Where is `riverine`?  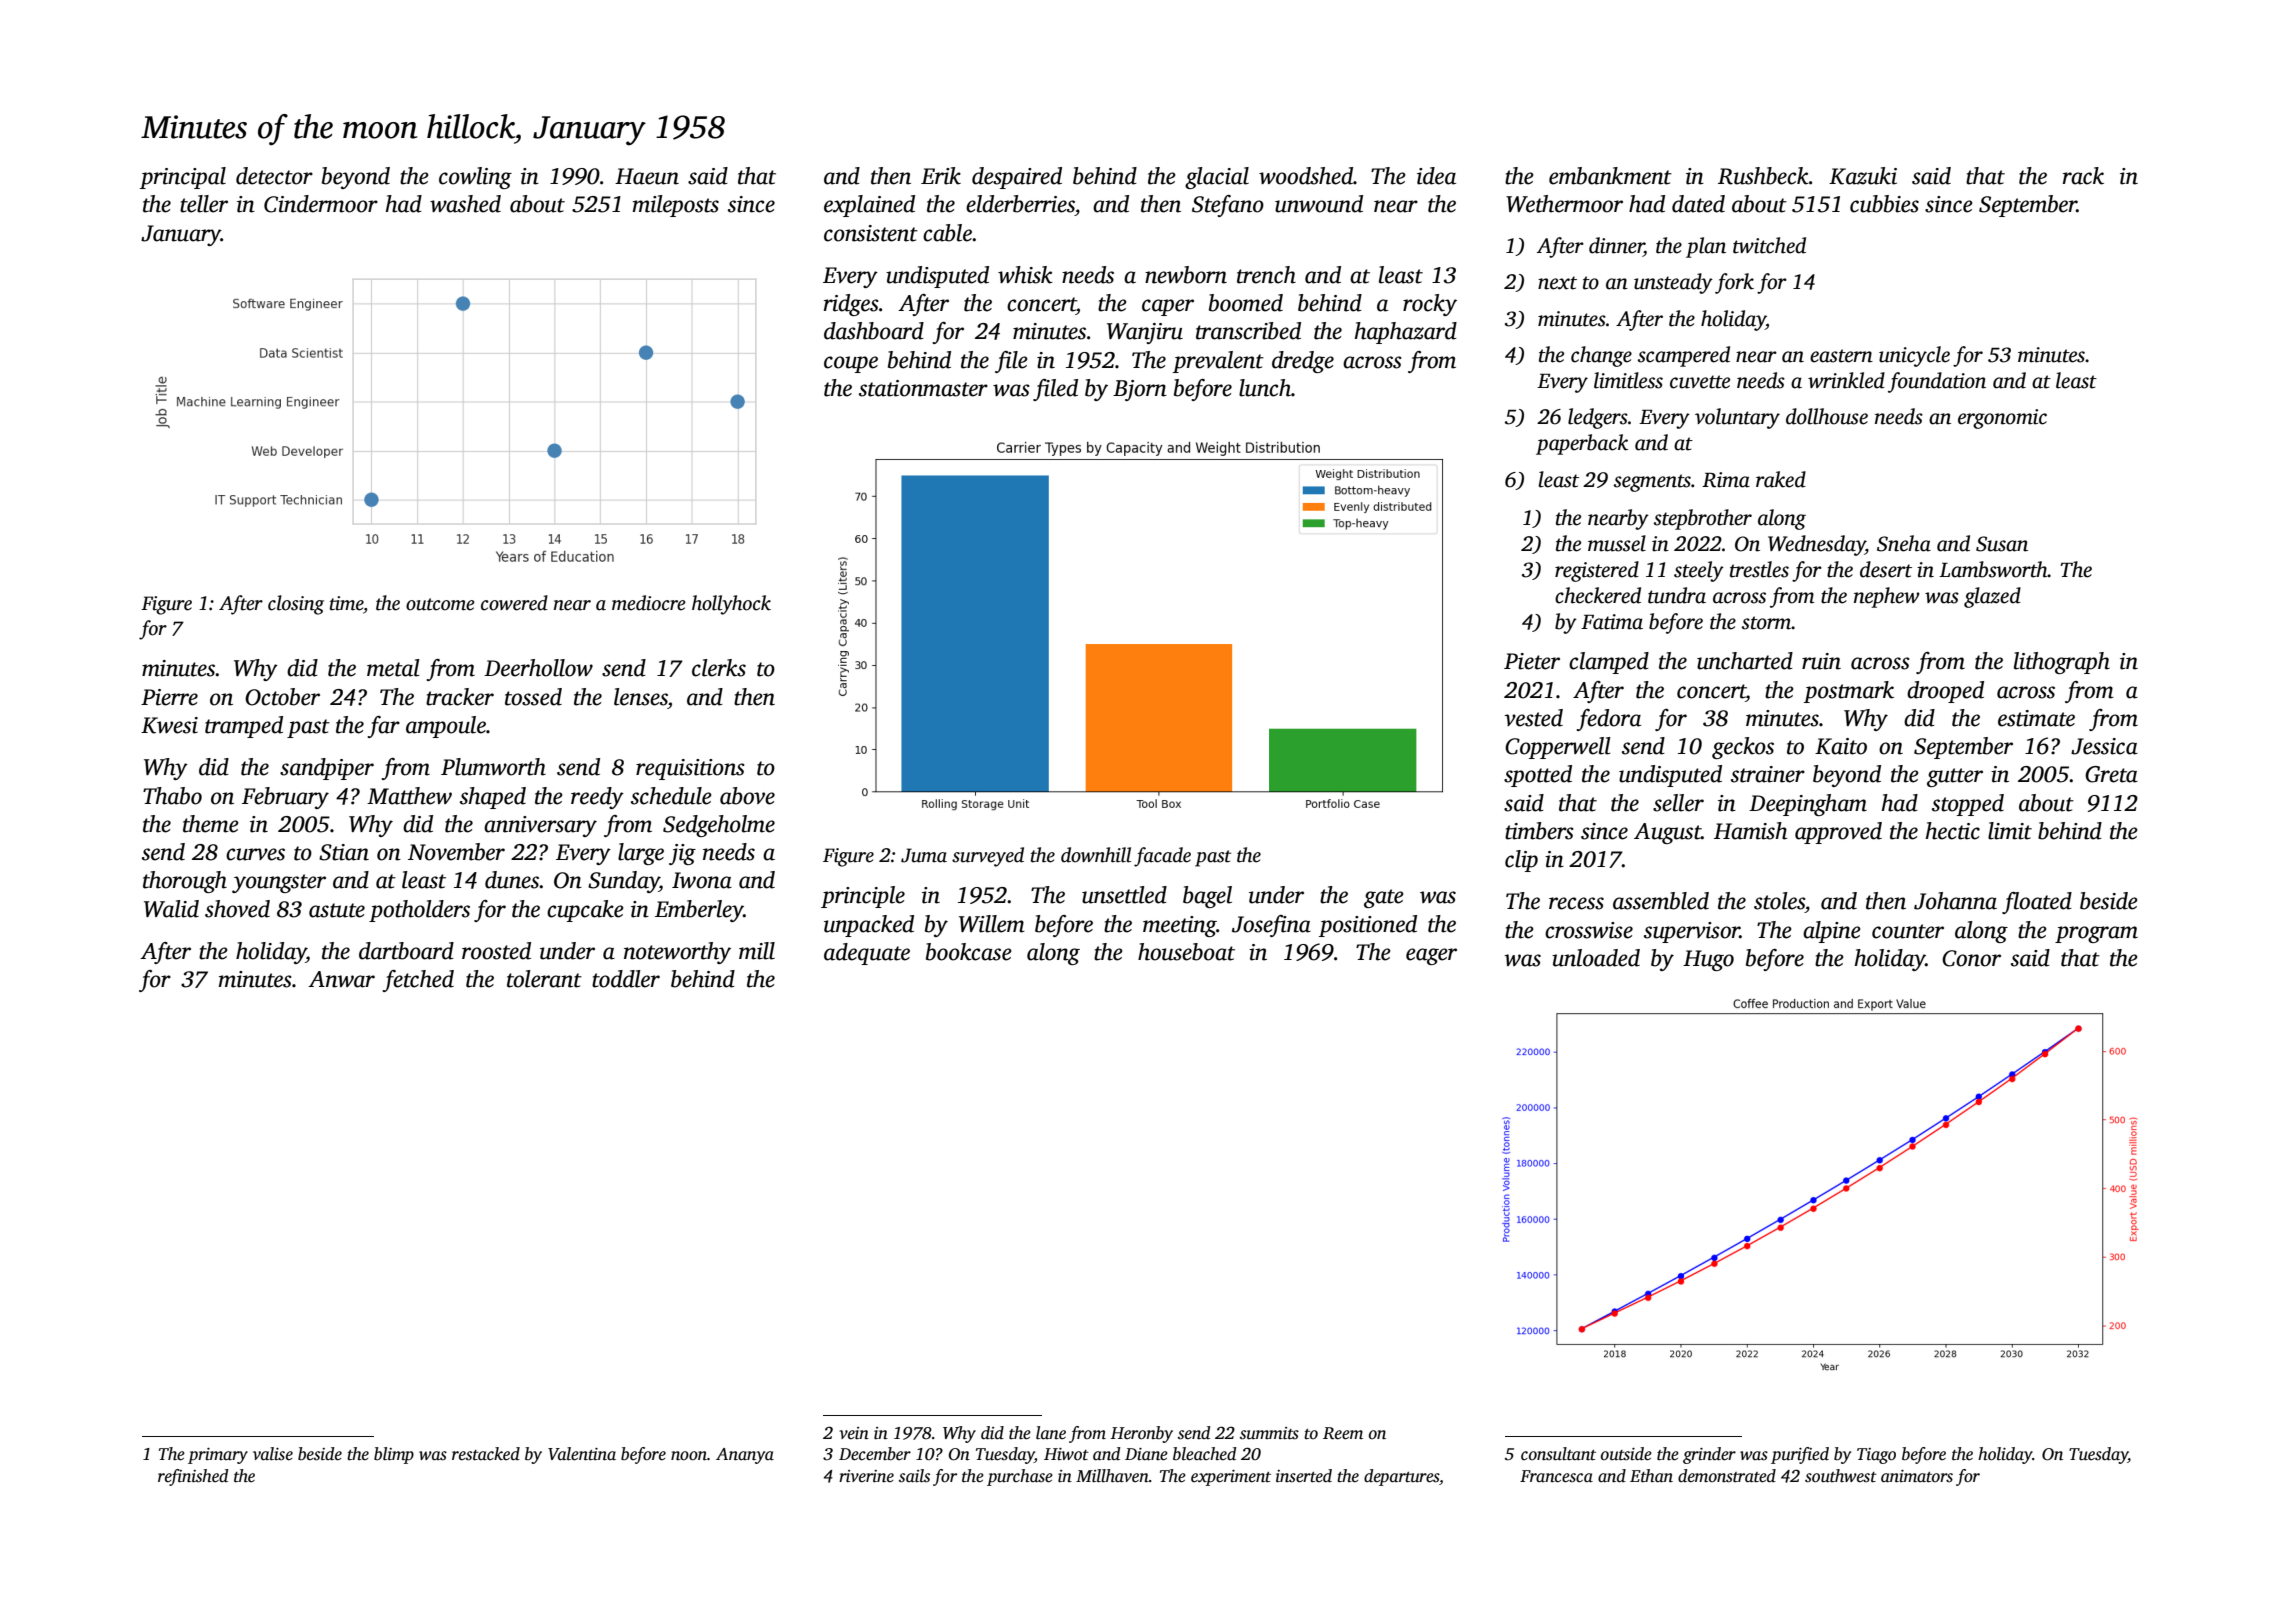 riverine is located at coordinates (866, 1476).
